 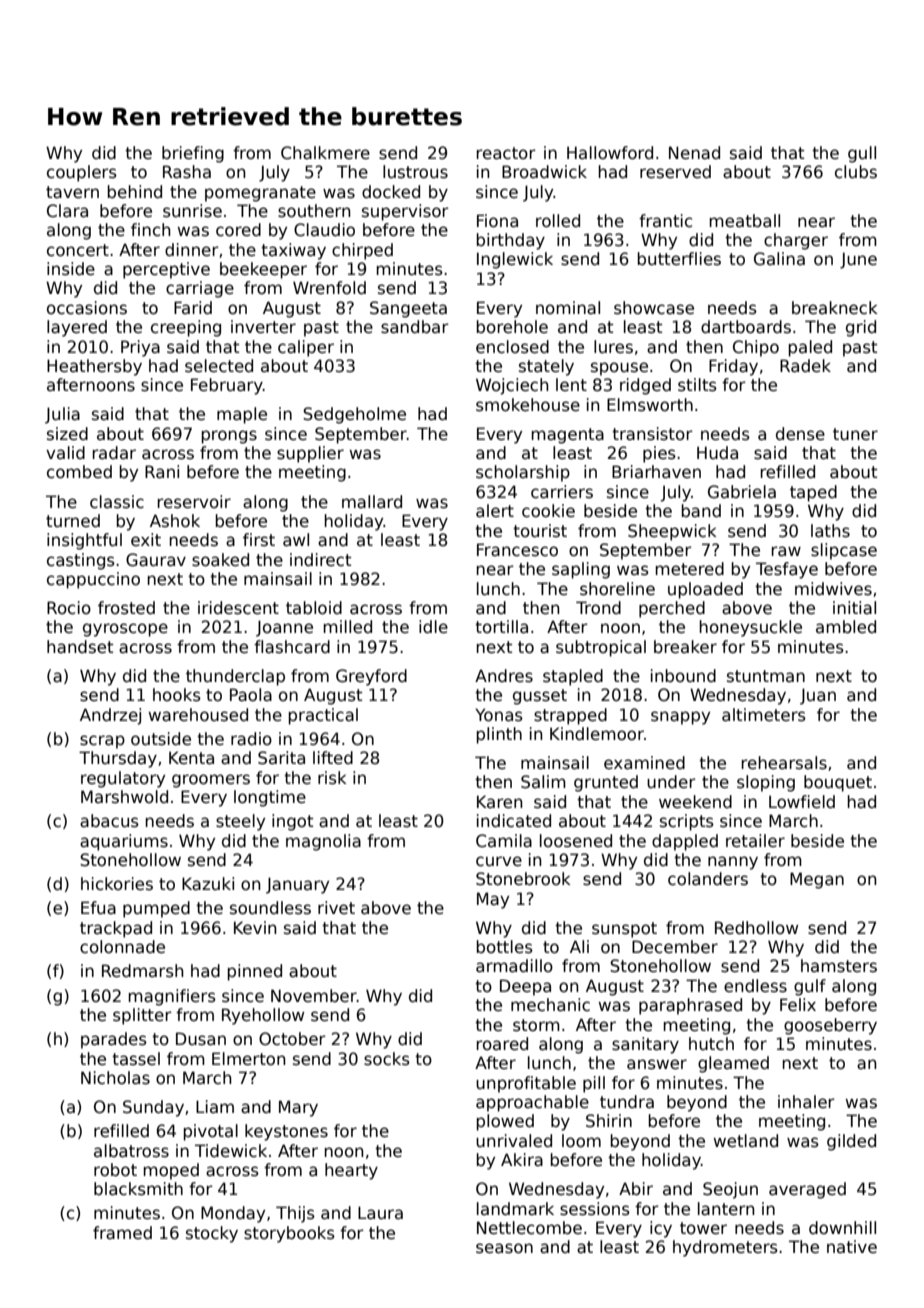 I want to click on awl, so click(x=296, y=540).
